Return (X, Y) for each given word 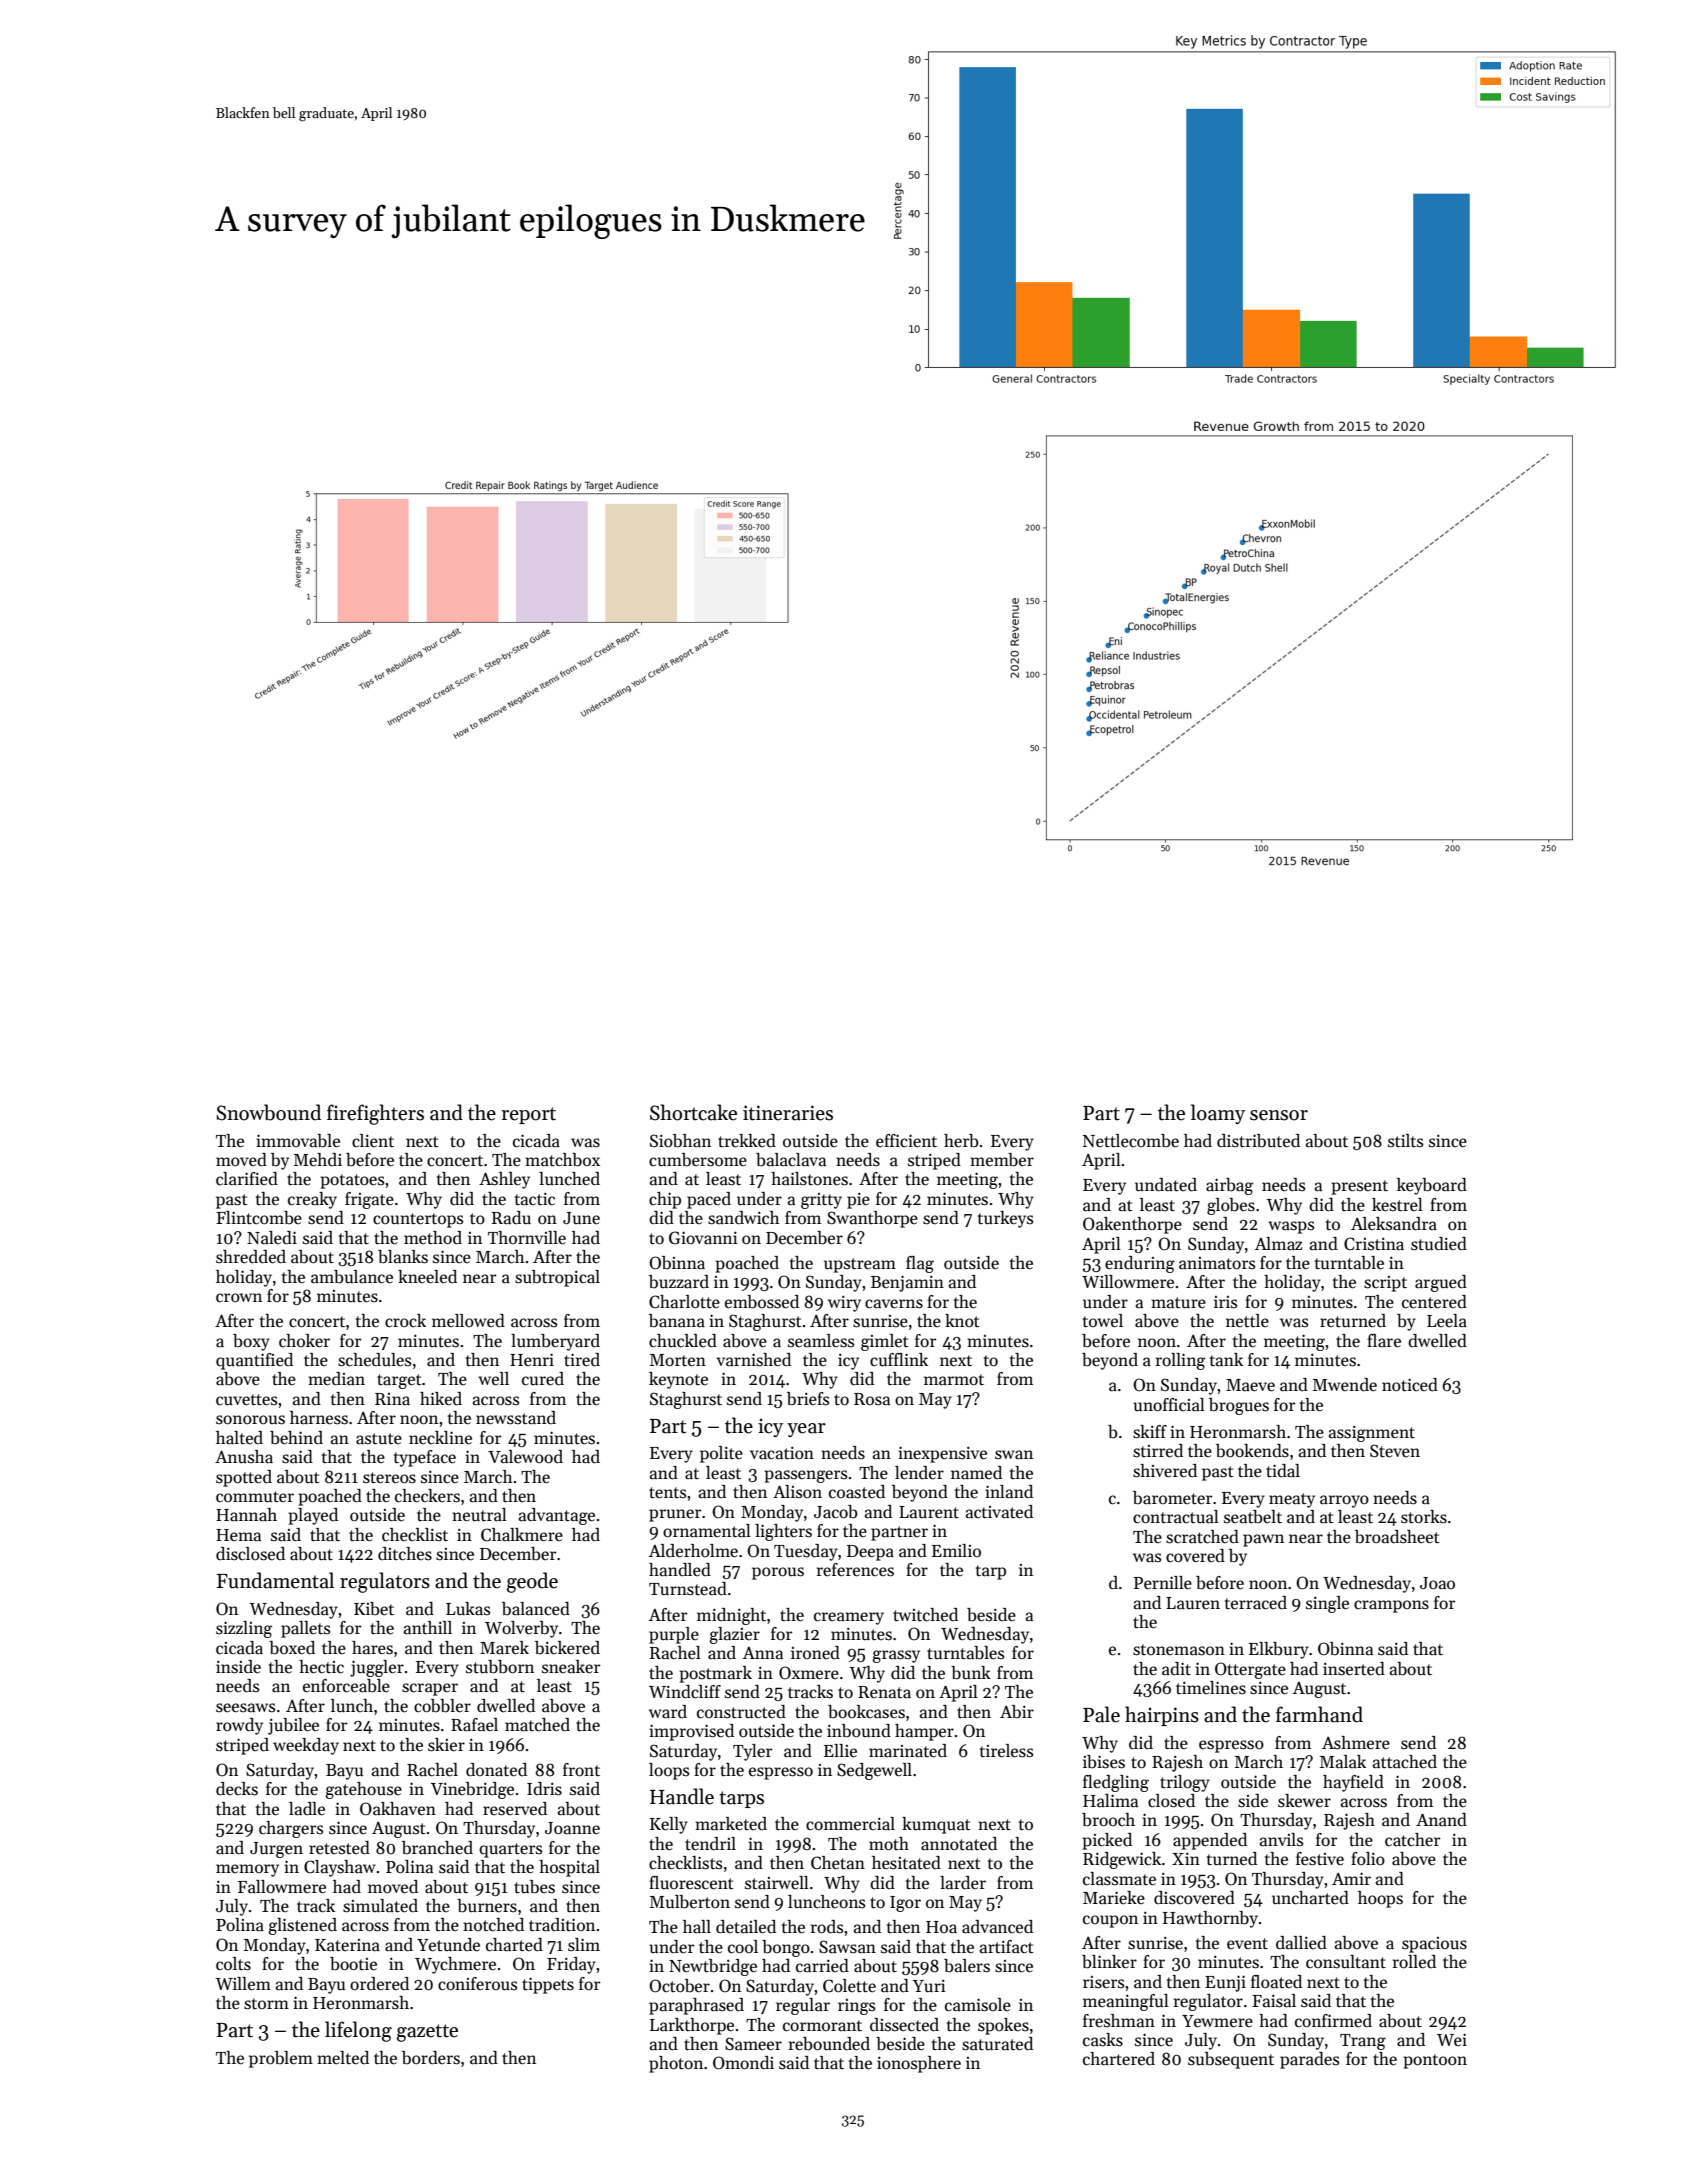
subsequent (1231, 2060)
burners (487, 1906)
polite (721, 1454)
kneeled (427, 1277)
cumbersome (698, 1160)
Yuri (929, 1985)
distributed (1258, 1141)
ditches (405, 1554)
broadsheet (1397, 1537)
